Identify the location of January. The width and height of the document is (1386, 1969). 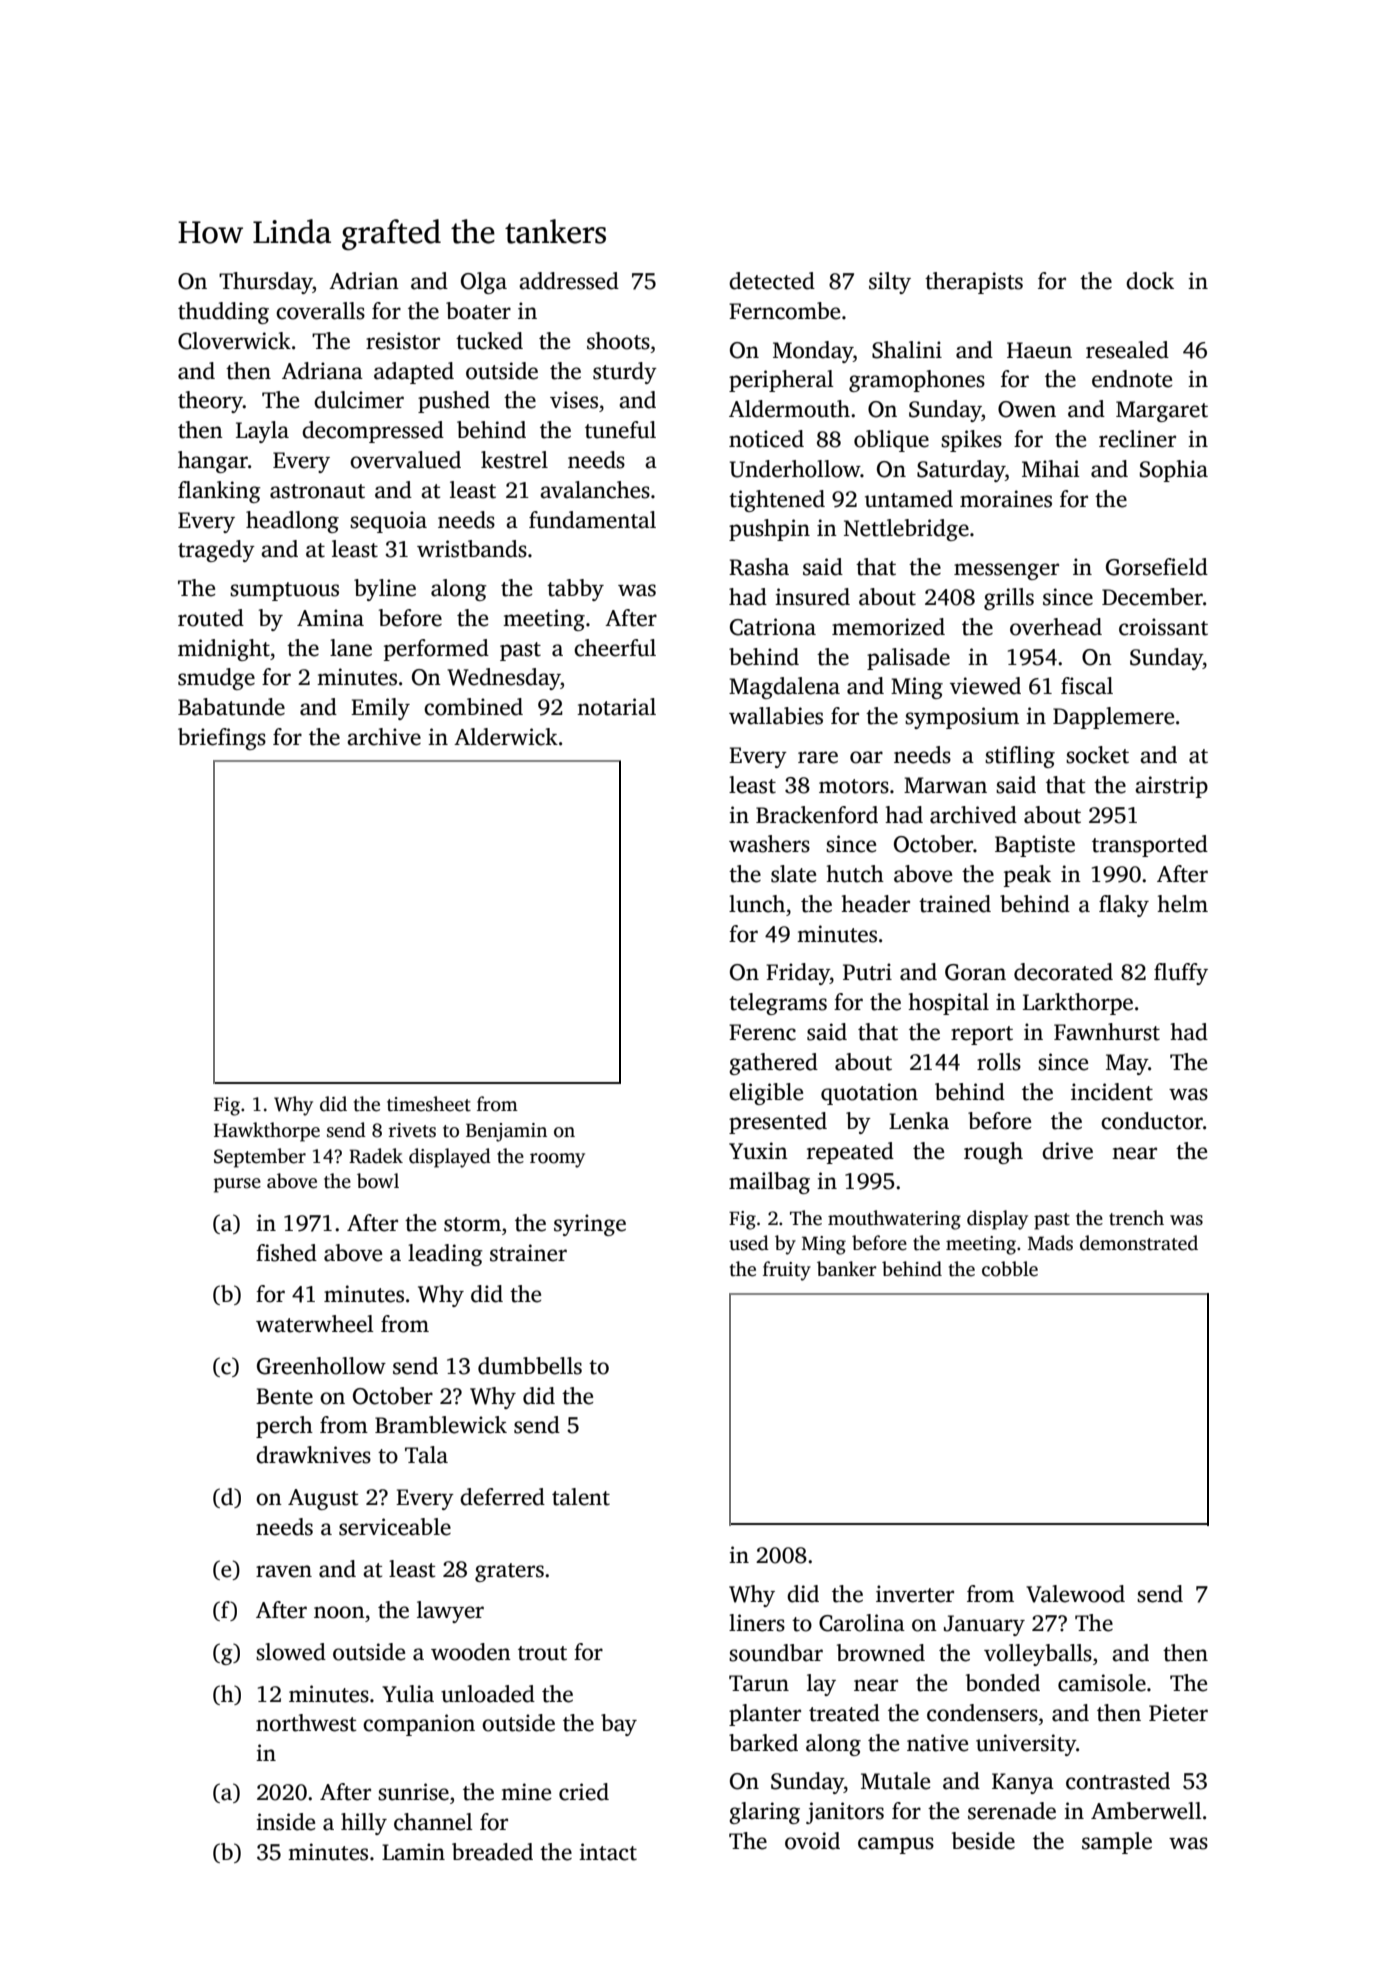
(984, 1625).
